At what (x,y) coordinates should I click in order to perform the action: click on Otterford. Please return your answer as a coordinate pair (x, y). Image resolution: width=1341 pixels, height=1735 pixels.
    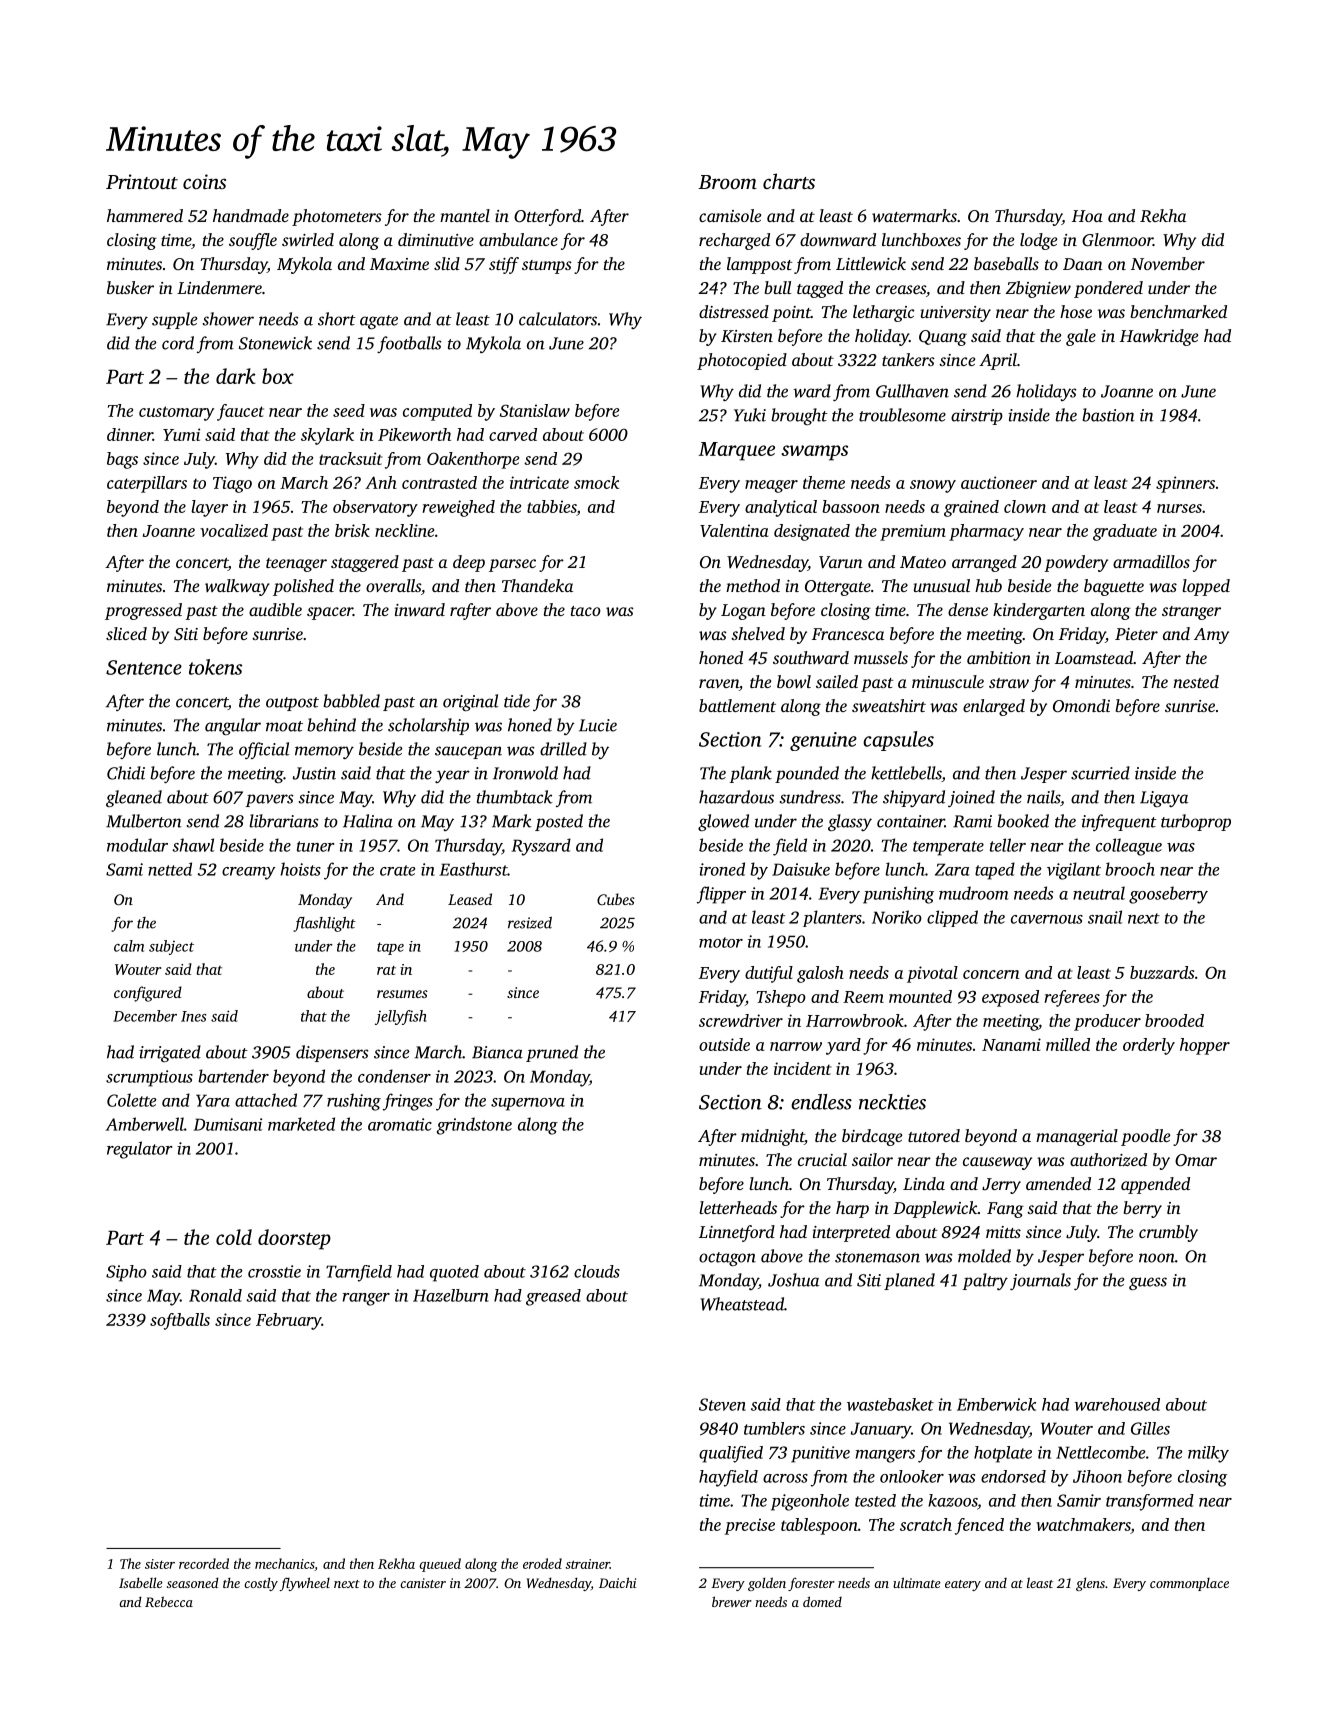
    Looking at the image, I should click on (547, 217).
